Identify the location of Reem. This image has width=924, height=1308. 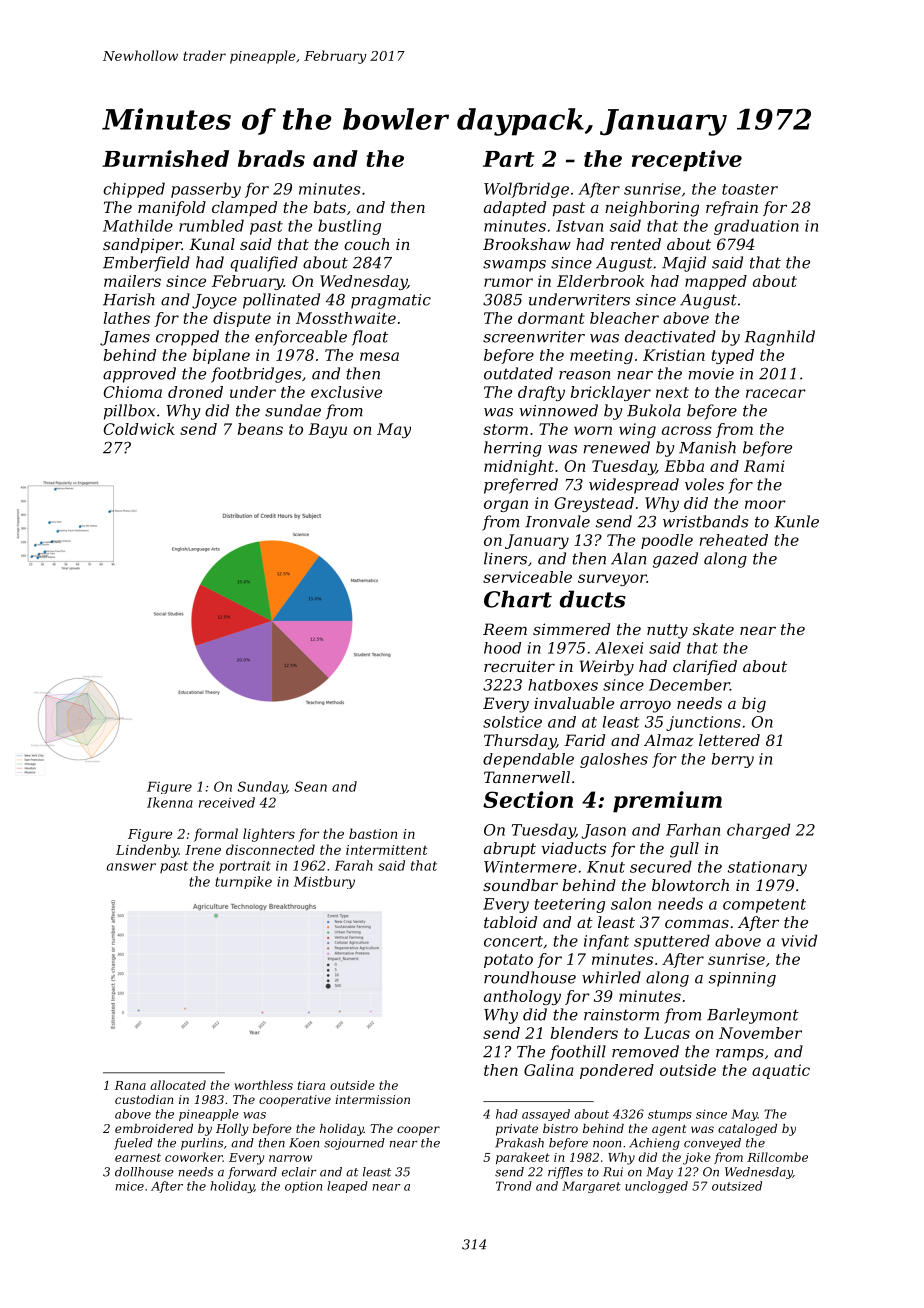
(505, 629).
